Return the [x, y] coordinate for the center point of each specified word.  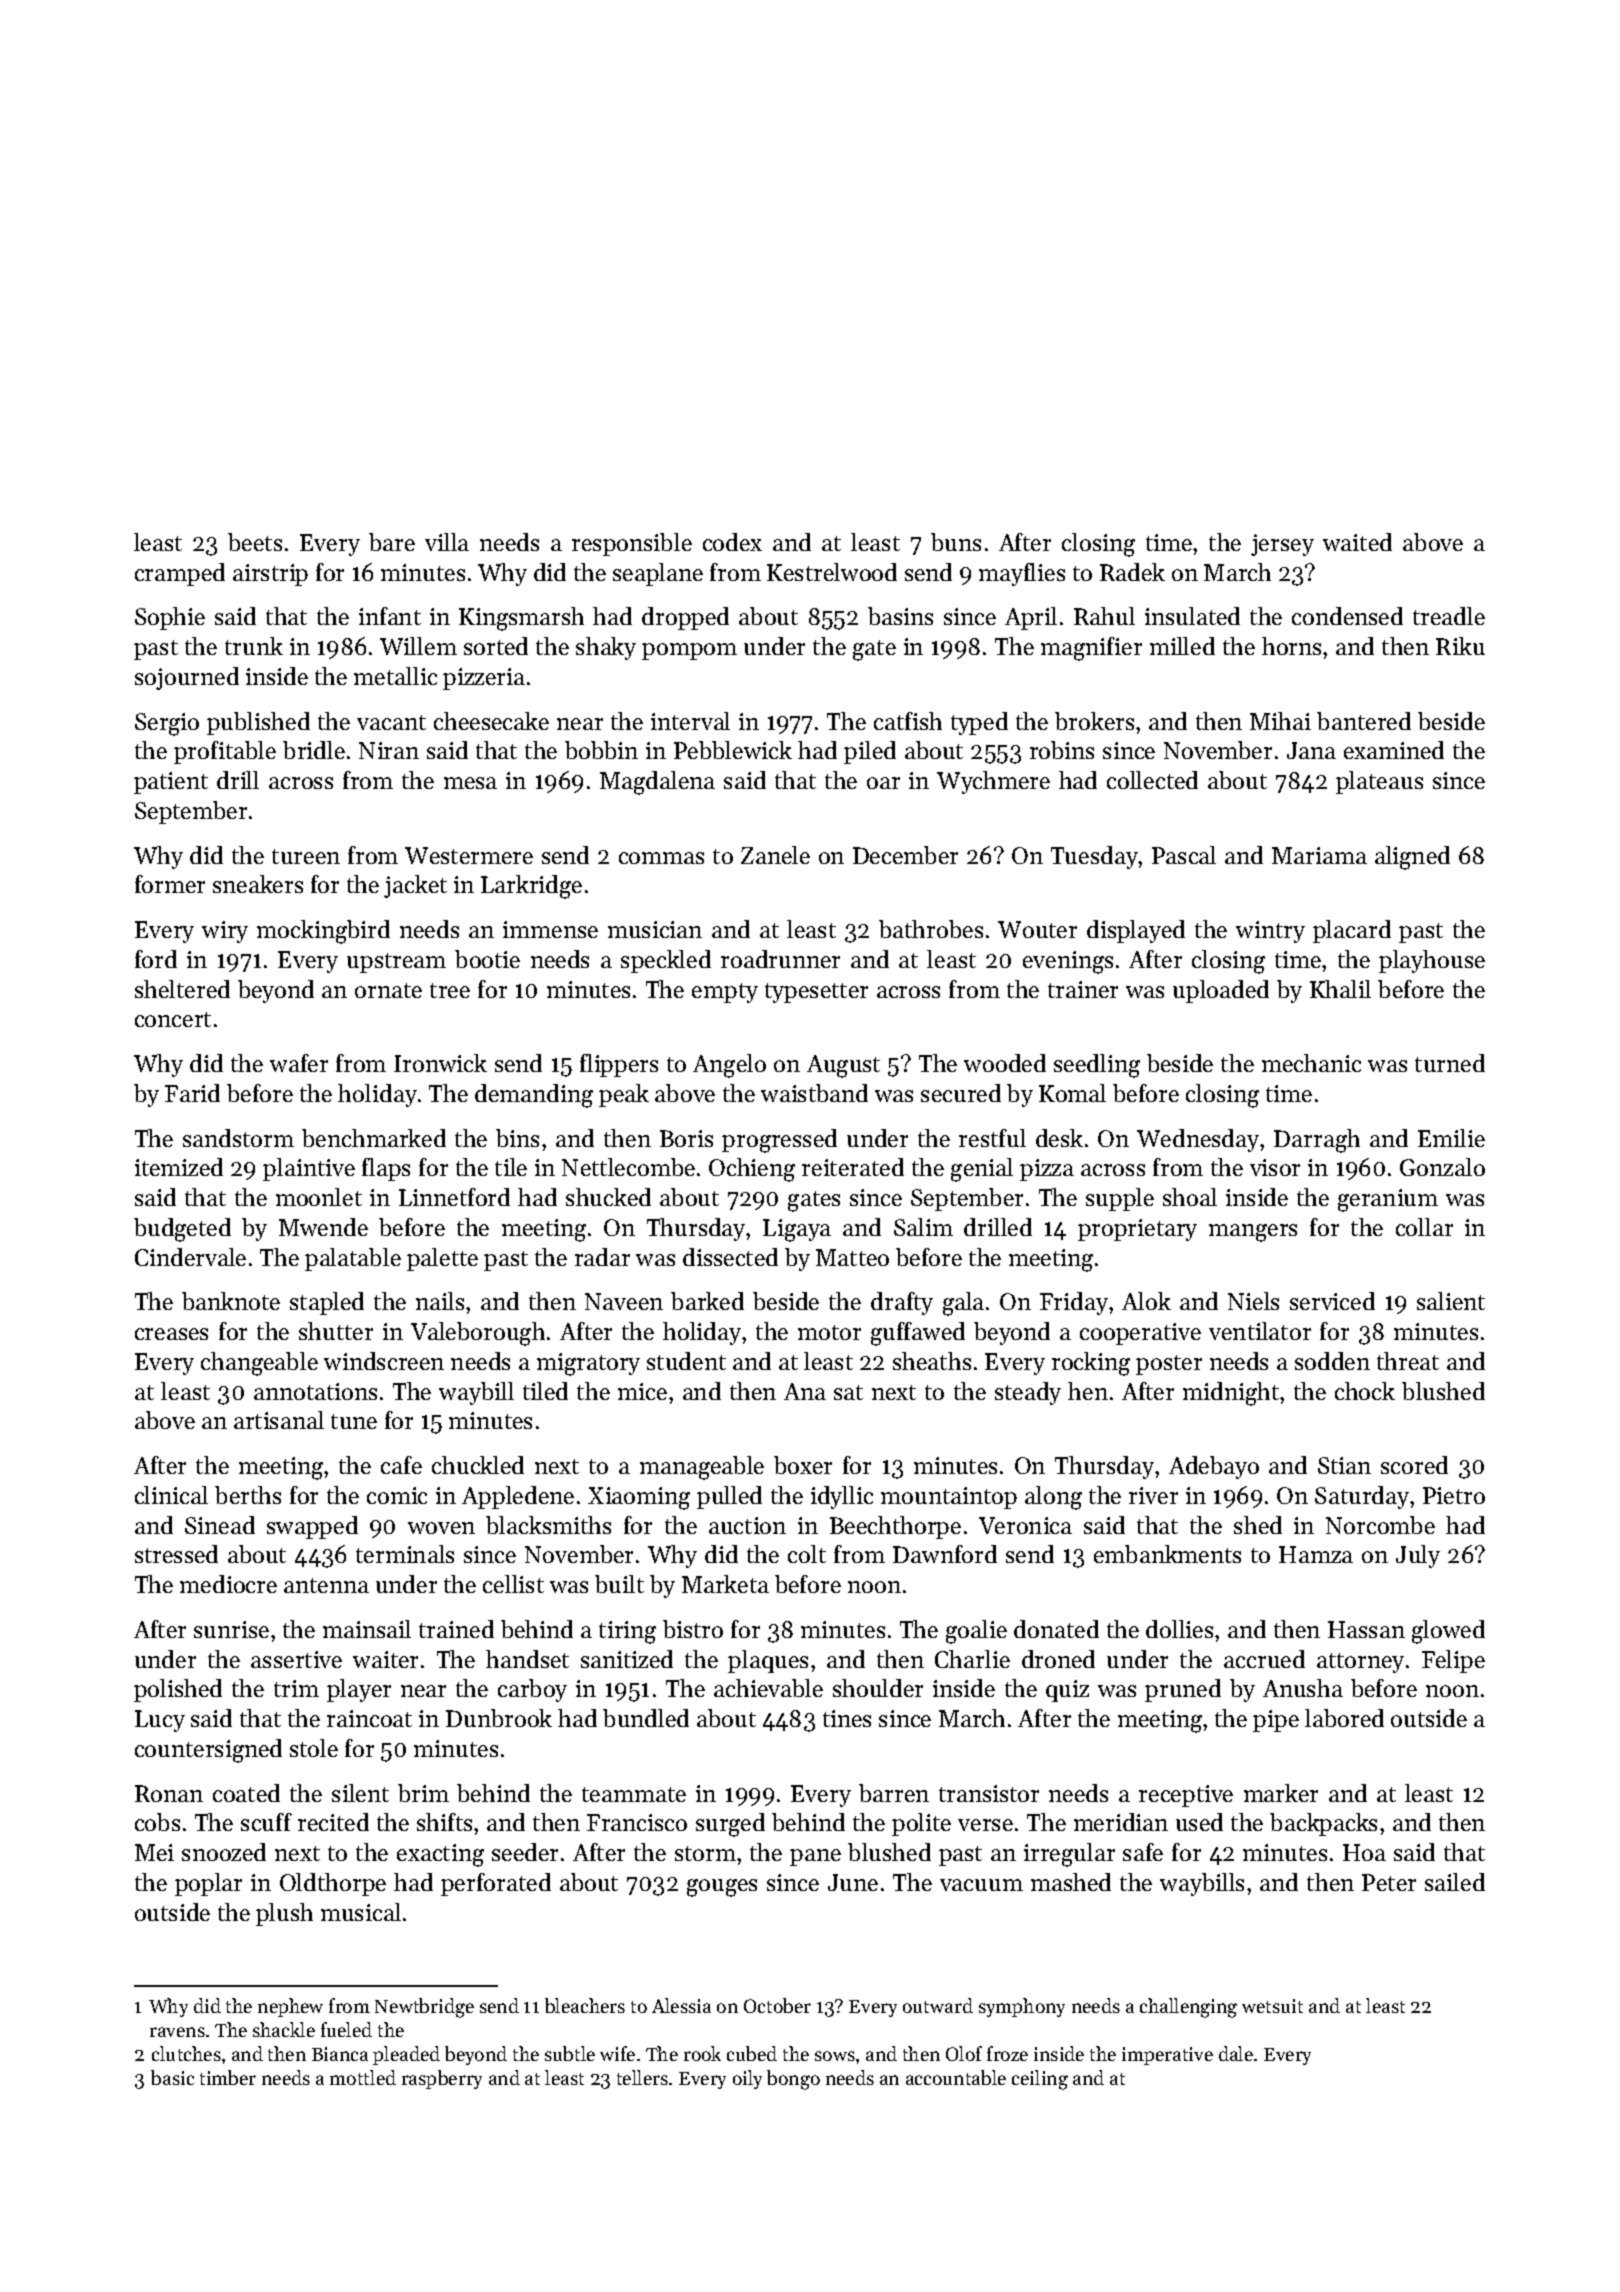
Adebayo [1214, 1467]
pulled [729, 1497]
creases [171, 1334]
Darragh [1317, 1141]
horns [1291, 646]
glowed [1448, 1632]
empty [725, 993]
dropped [685, 618]
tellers [642, 2077]
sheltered [182, 989]
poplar [208, 1884]
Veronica [1025, 1525]
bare [392, 542]
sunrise [231, 1629]
